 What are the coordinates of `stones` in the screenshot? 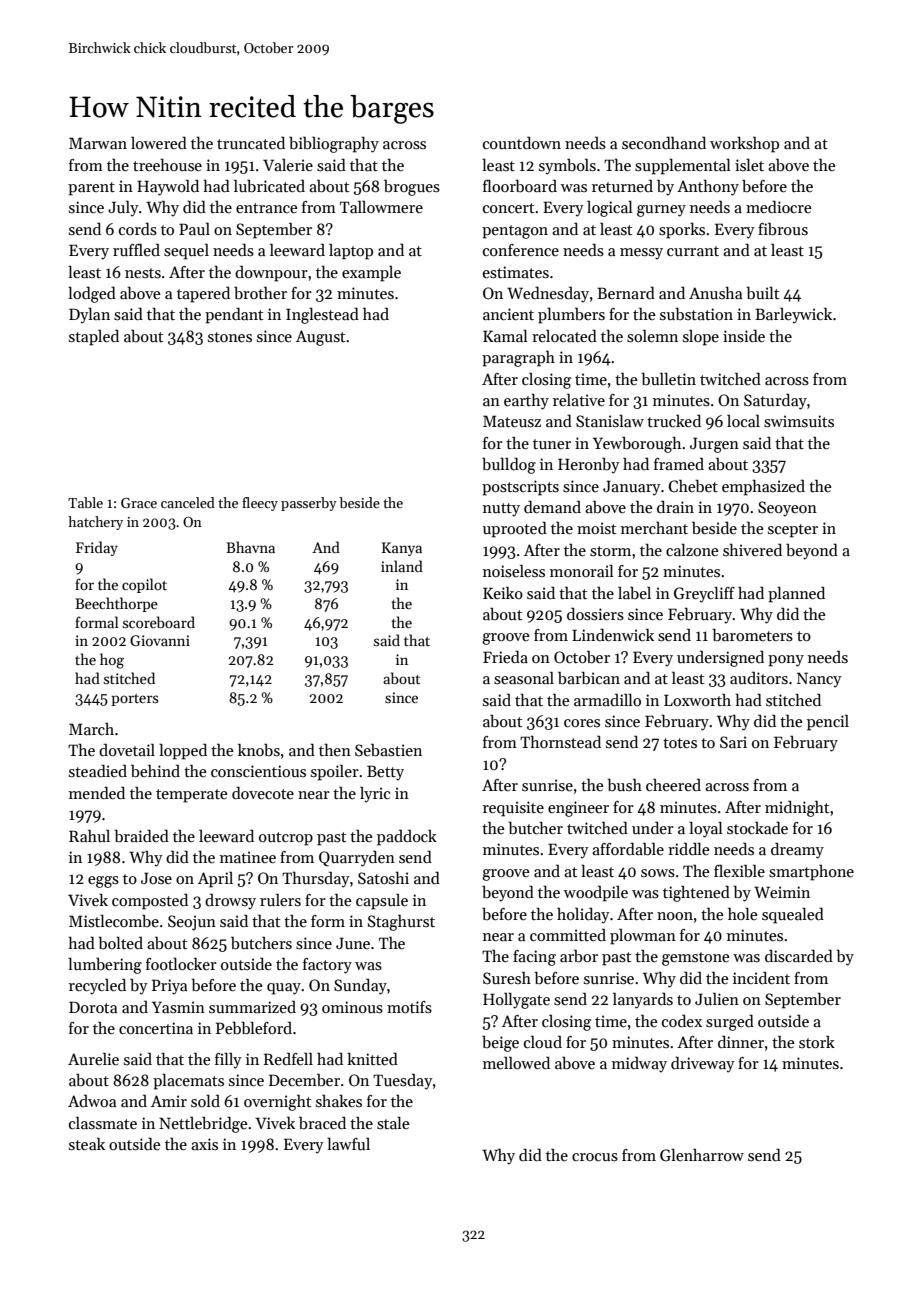 It's located at (230, 337).
